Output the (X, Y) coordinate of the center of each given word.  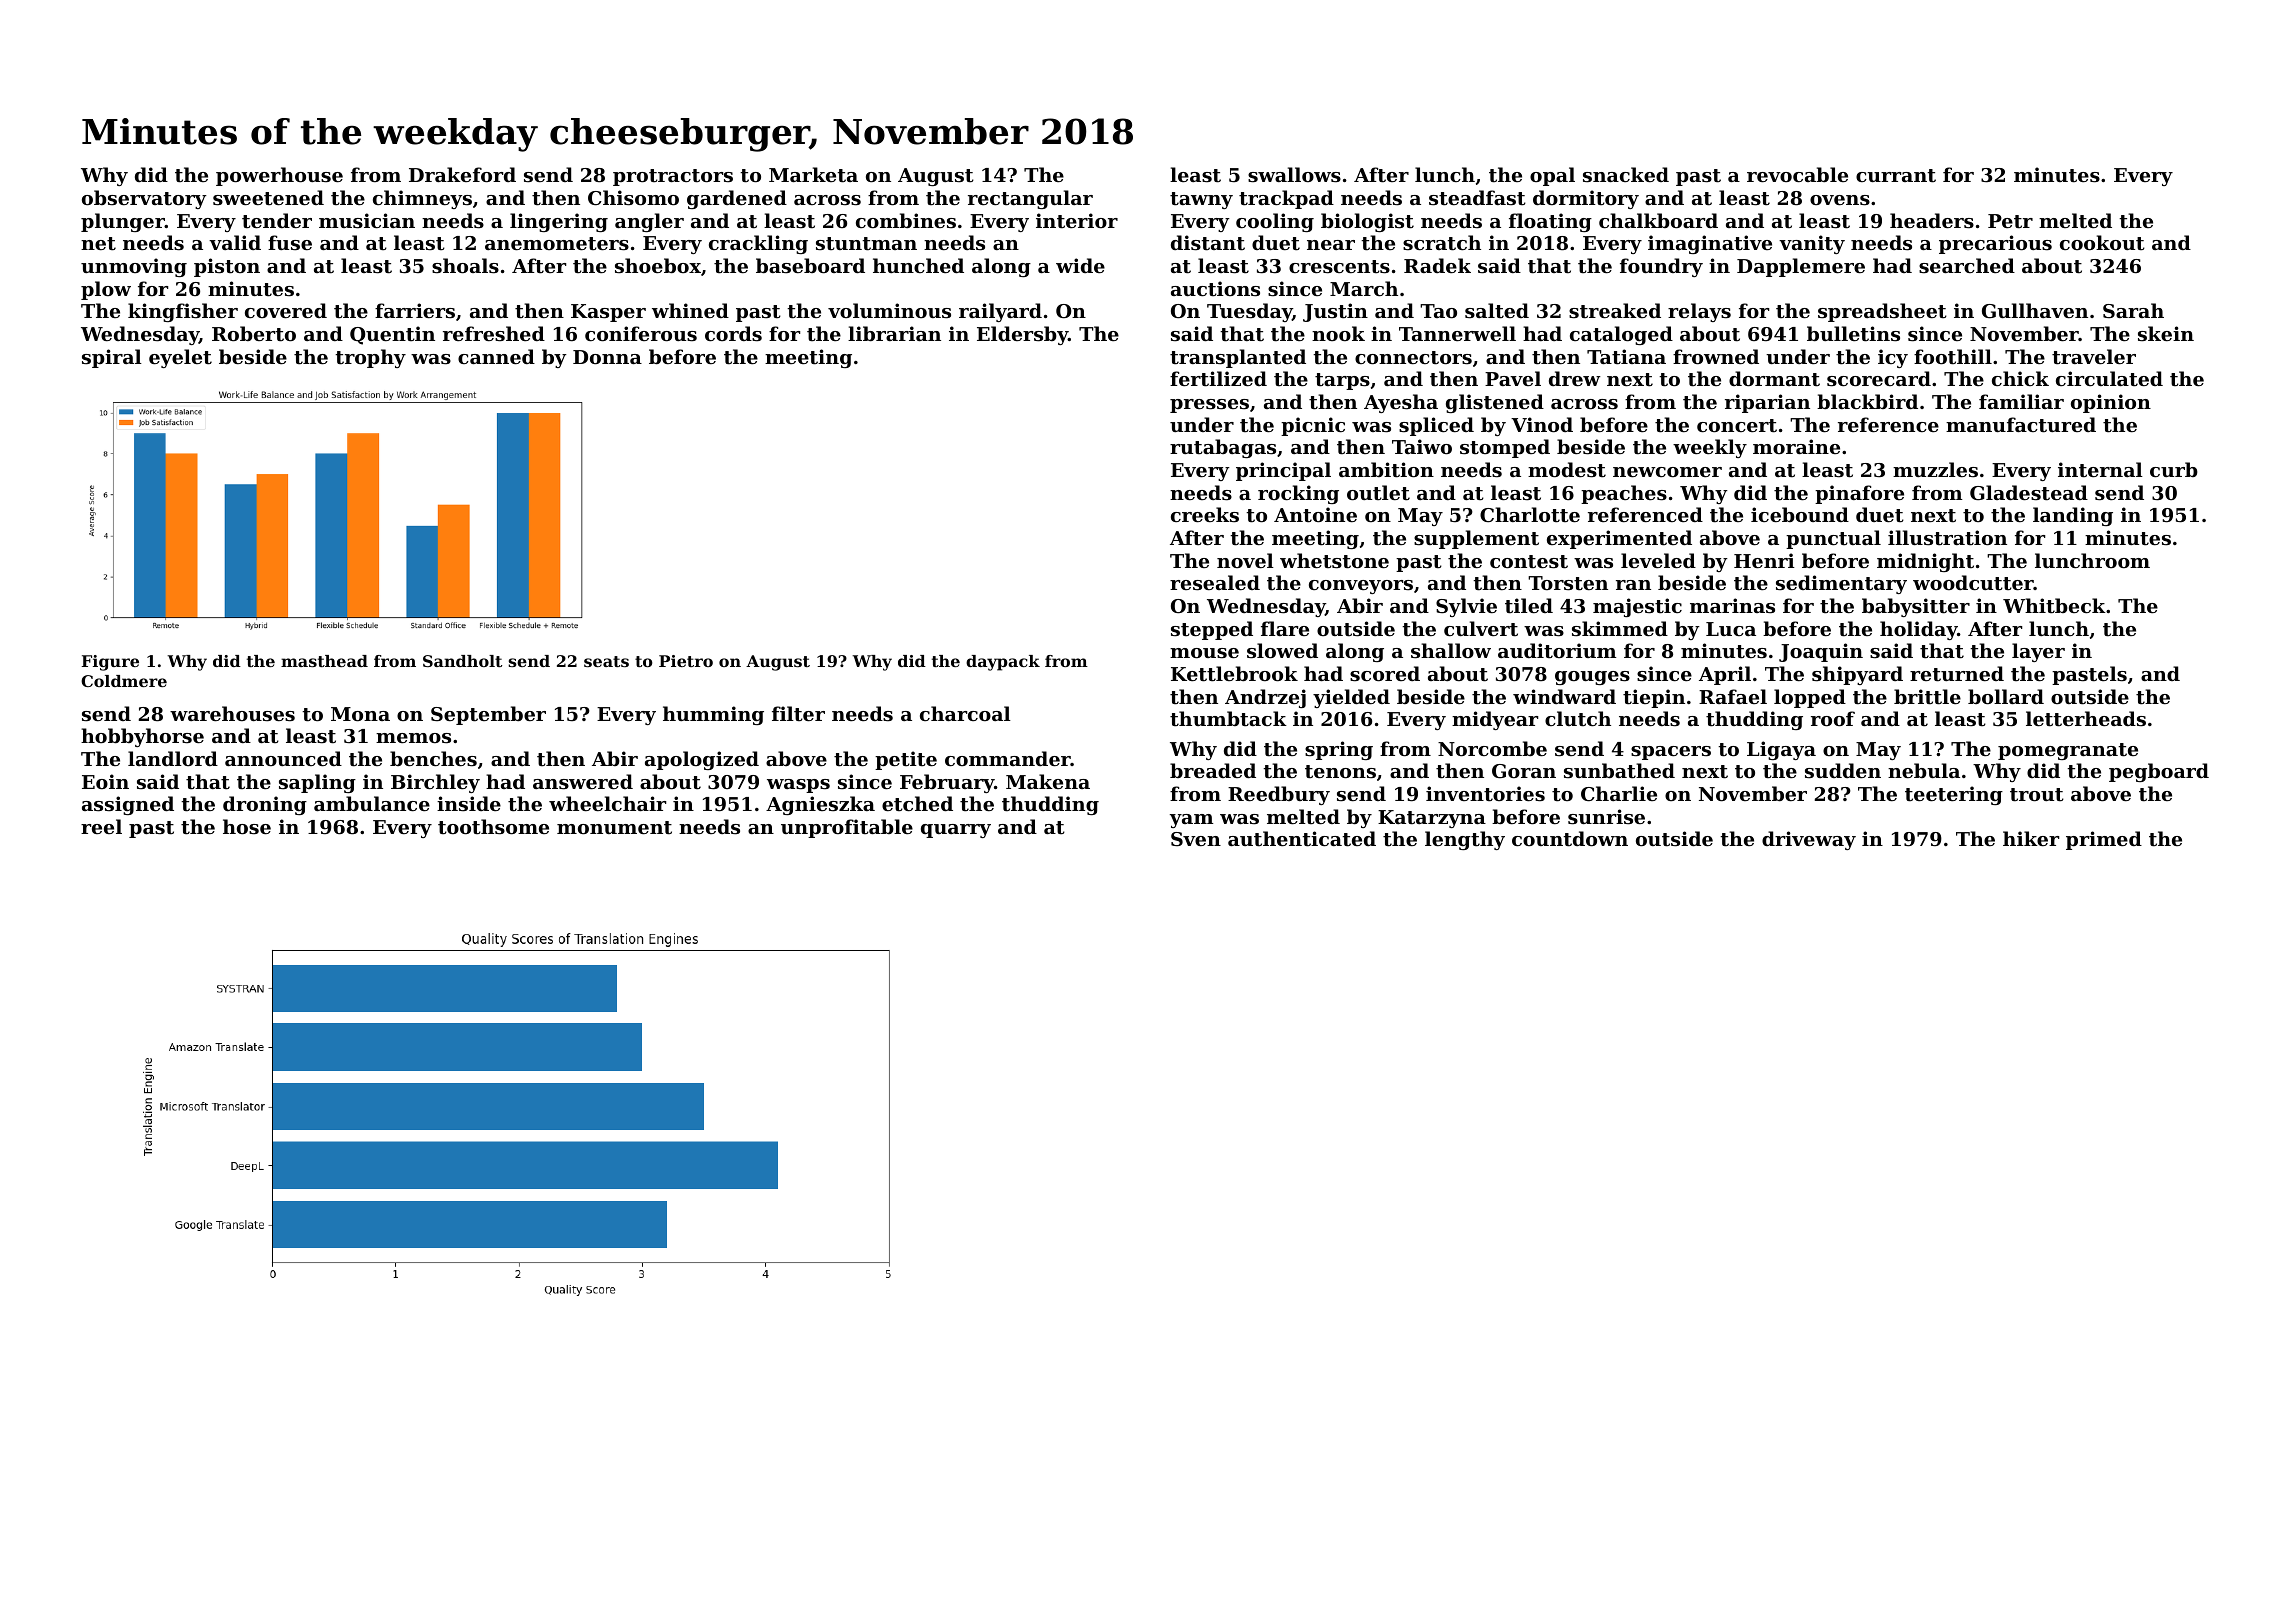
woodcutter (1973, 582)
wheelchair (607, 803)
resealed (1215, 583)
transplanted (1238, 358)
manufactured (2021, 425)
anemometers (557, 244)
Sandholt (462, 661)
